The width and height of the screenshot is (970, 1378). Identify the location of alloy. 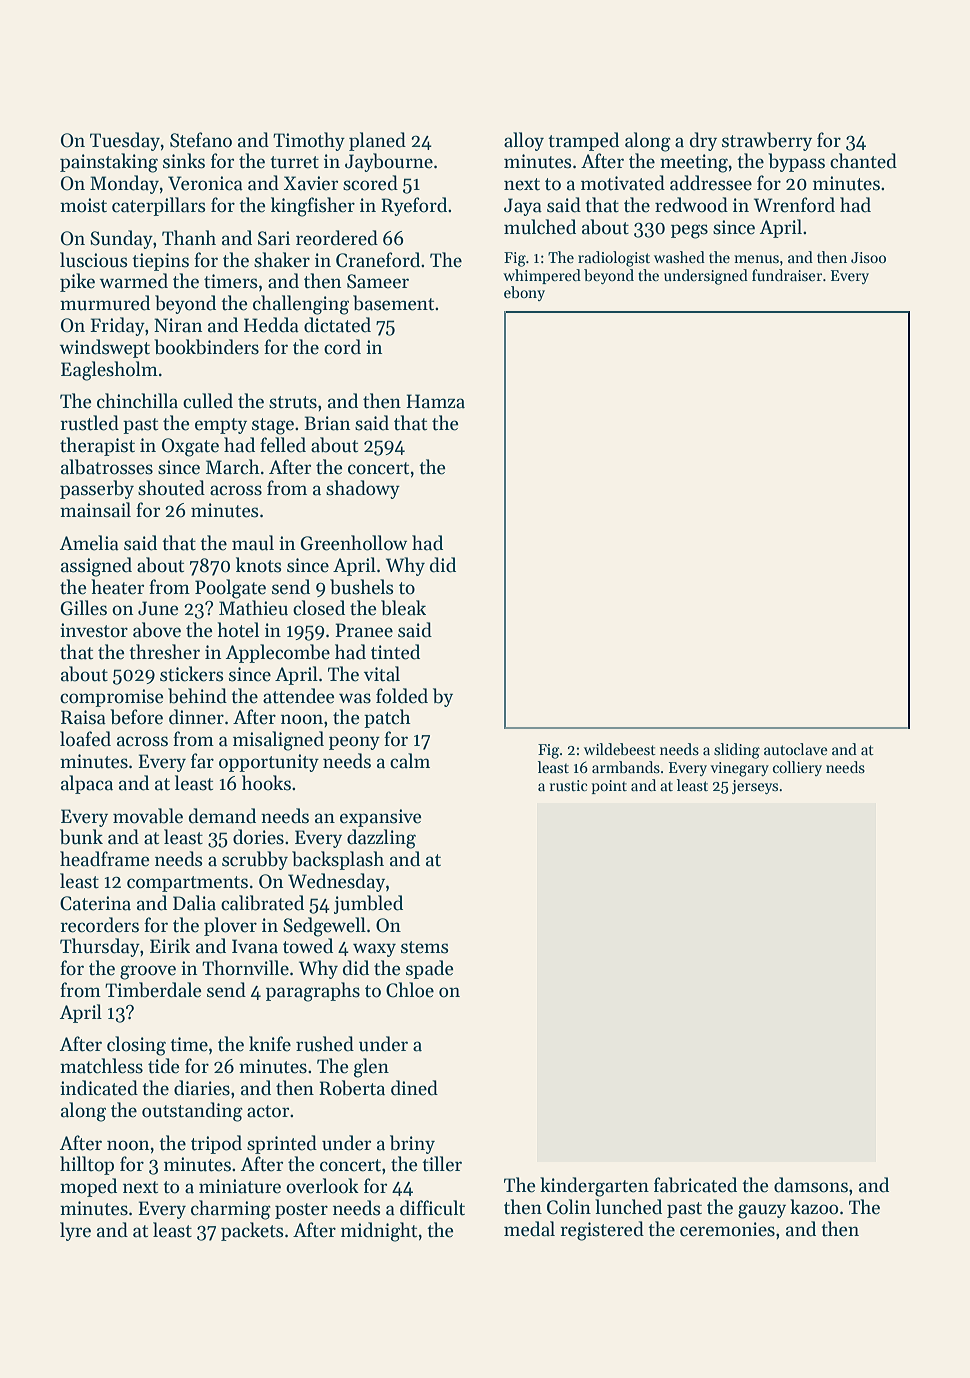
(524, 141).
